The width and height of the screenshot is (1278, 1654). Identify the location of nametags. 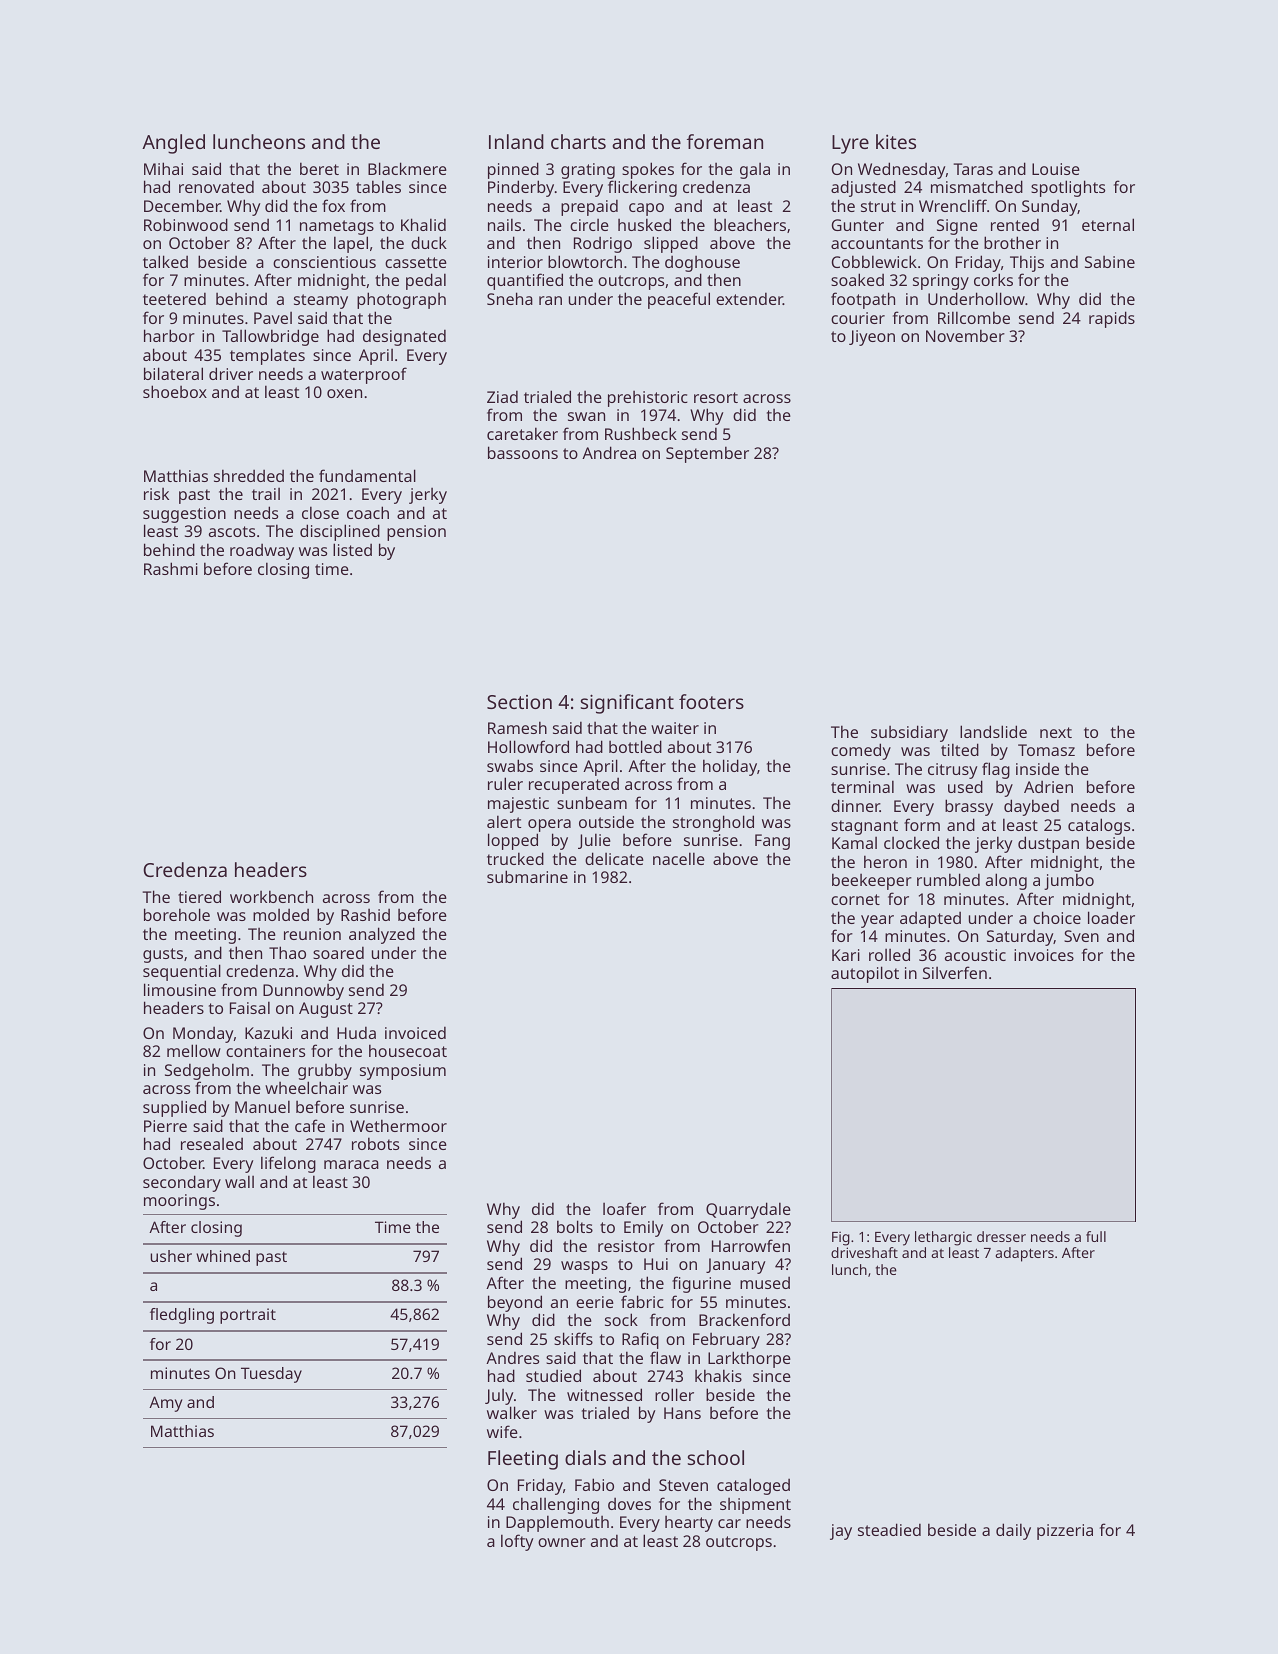
(337, 227).
